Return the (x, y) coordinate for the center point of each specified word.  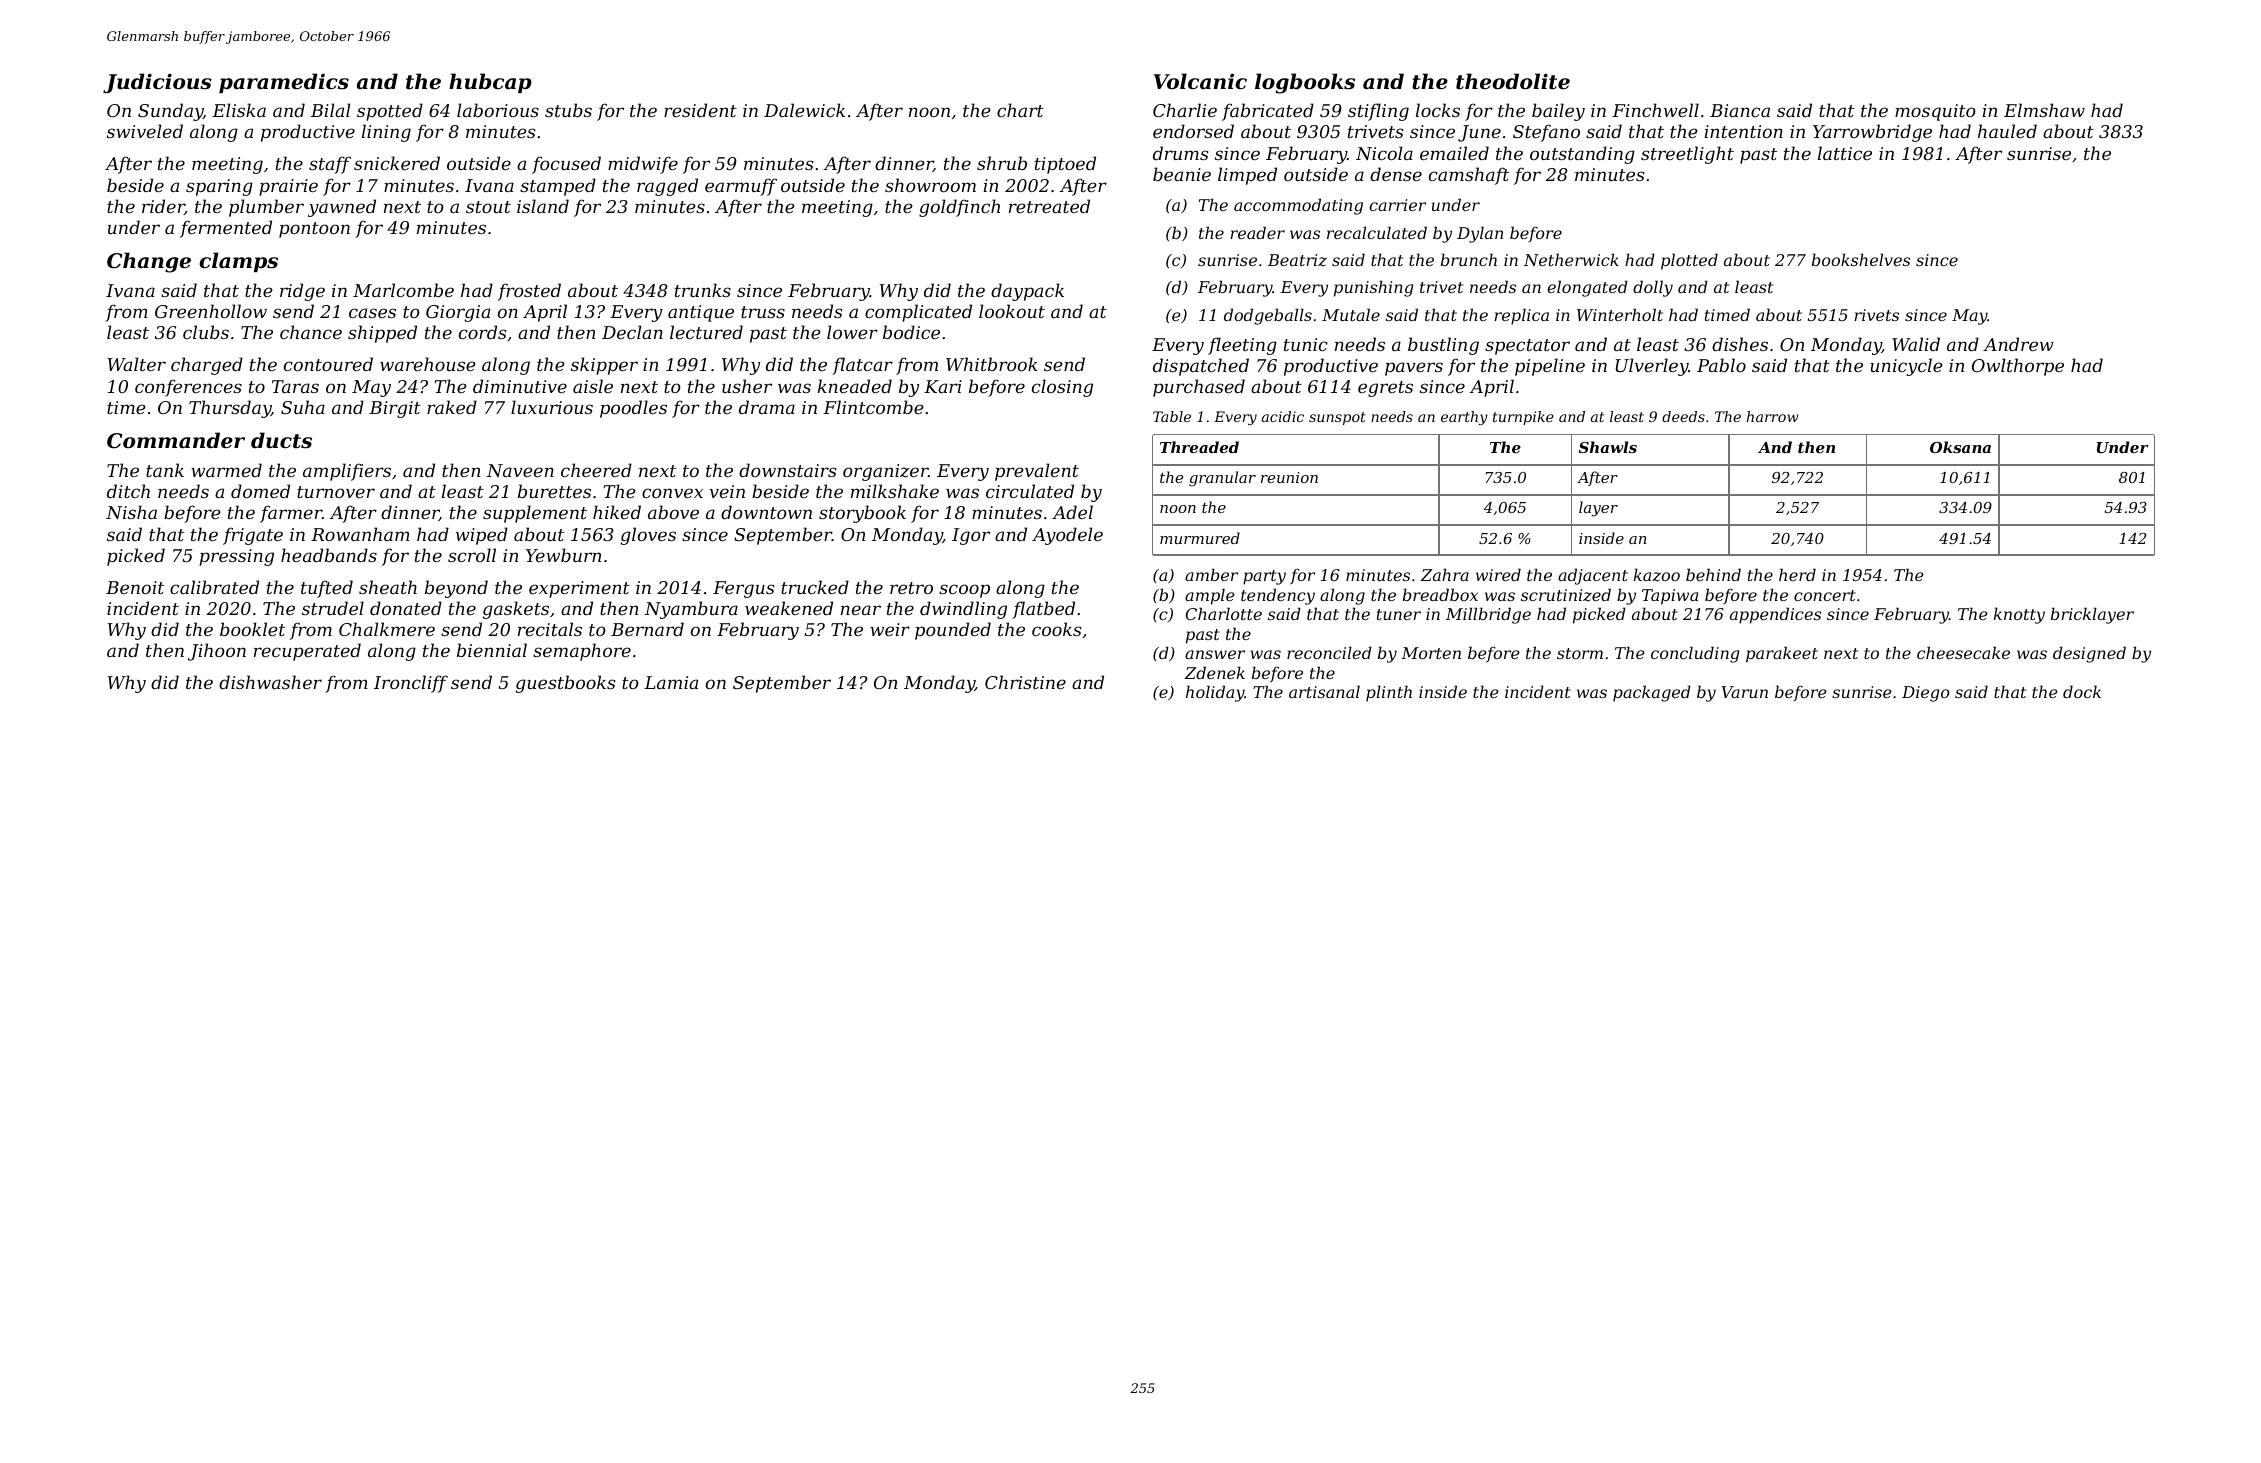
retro (911, 588)
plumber (266, 208)
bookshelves (1861, 259)
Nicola (1384, 153)
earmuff (741, 187)
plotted (1689, 261)
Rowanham (360, 534)
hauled (2007, 131)
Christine (1025, 682)
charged (207, 366)
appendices (1775, 615)
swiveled (145, 131)
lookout (1012, 311)
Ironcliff (411, 684)
